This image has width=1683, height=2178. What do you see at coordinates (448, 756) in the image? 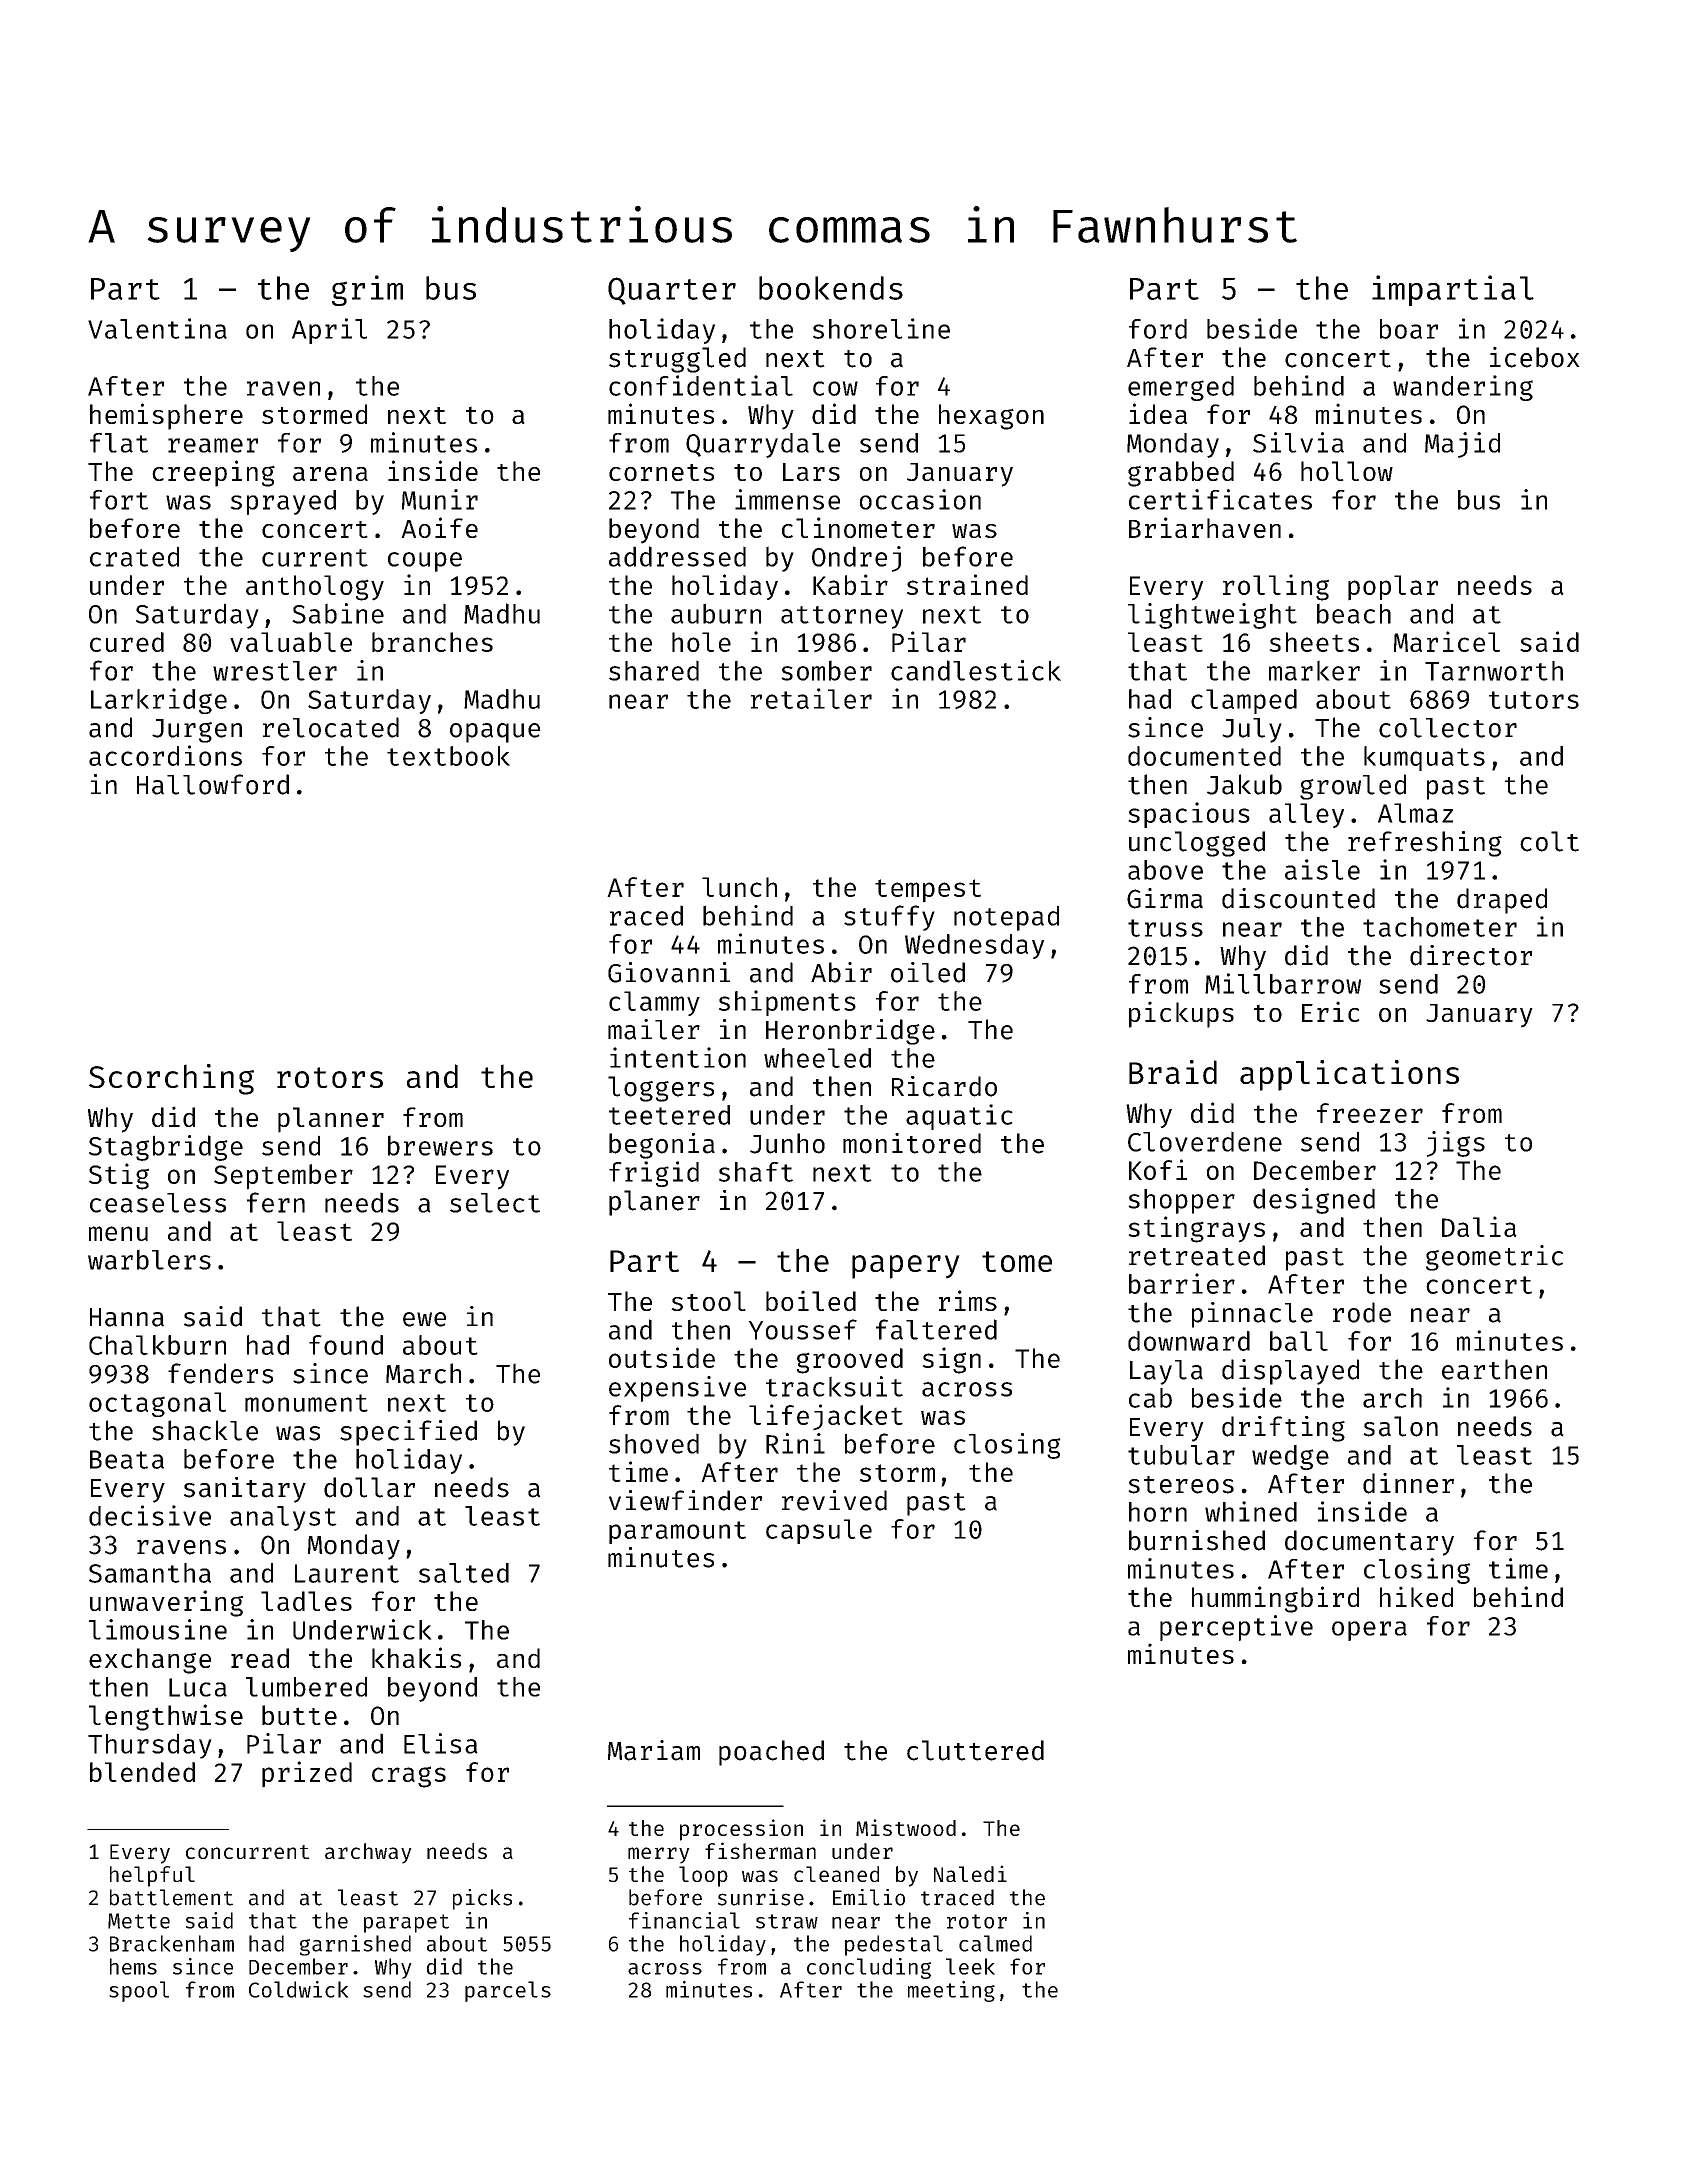
I see `textbook` at bounding box center [448, 756].
